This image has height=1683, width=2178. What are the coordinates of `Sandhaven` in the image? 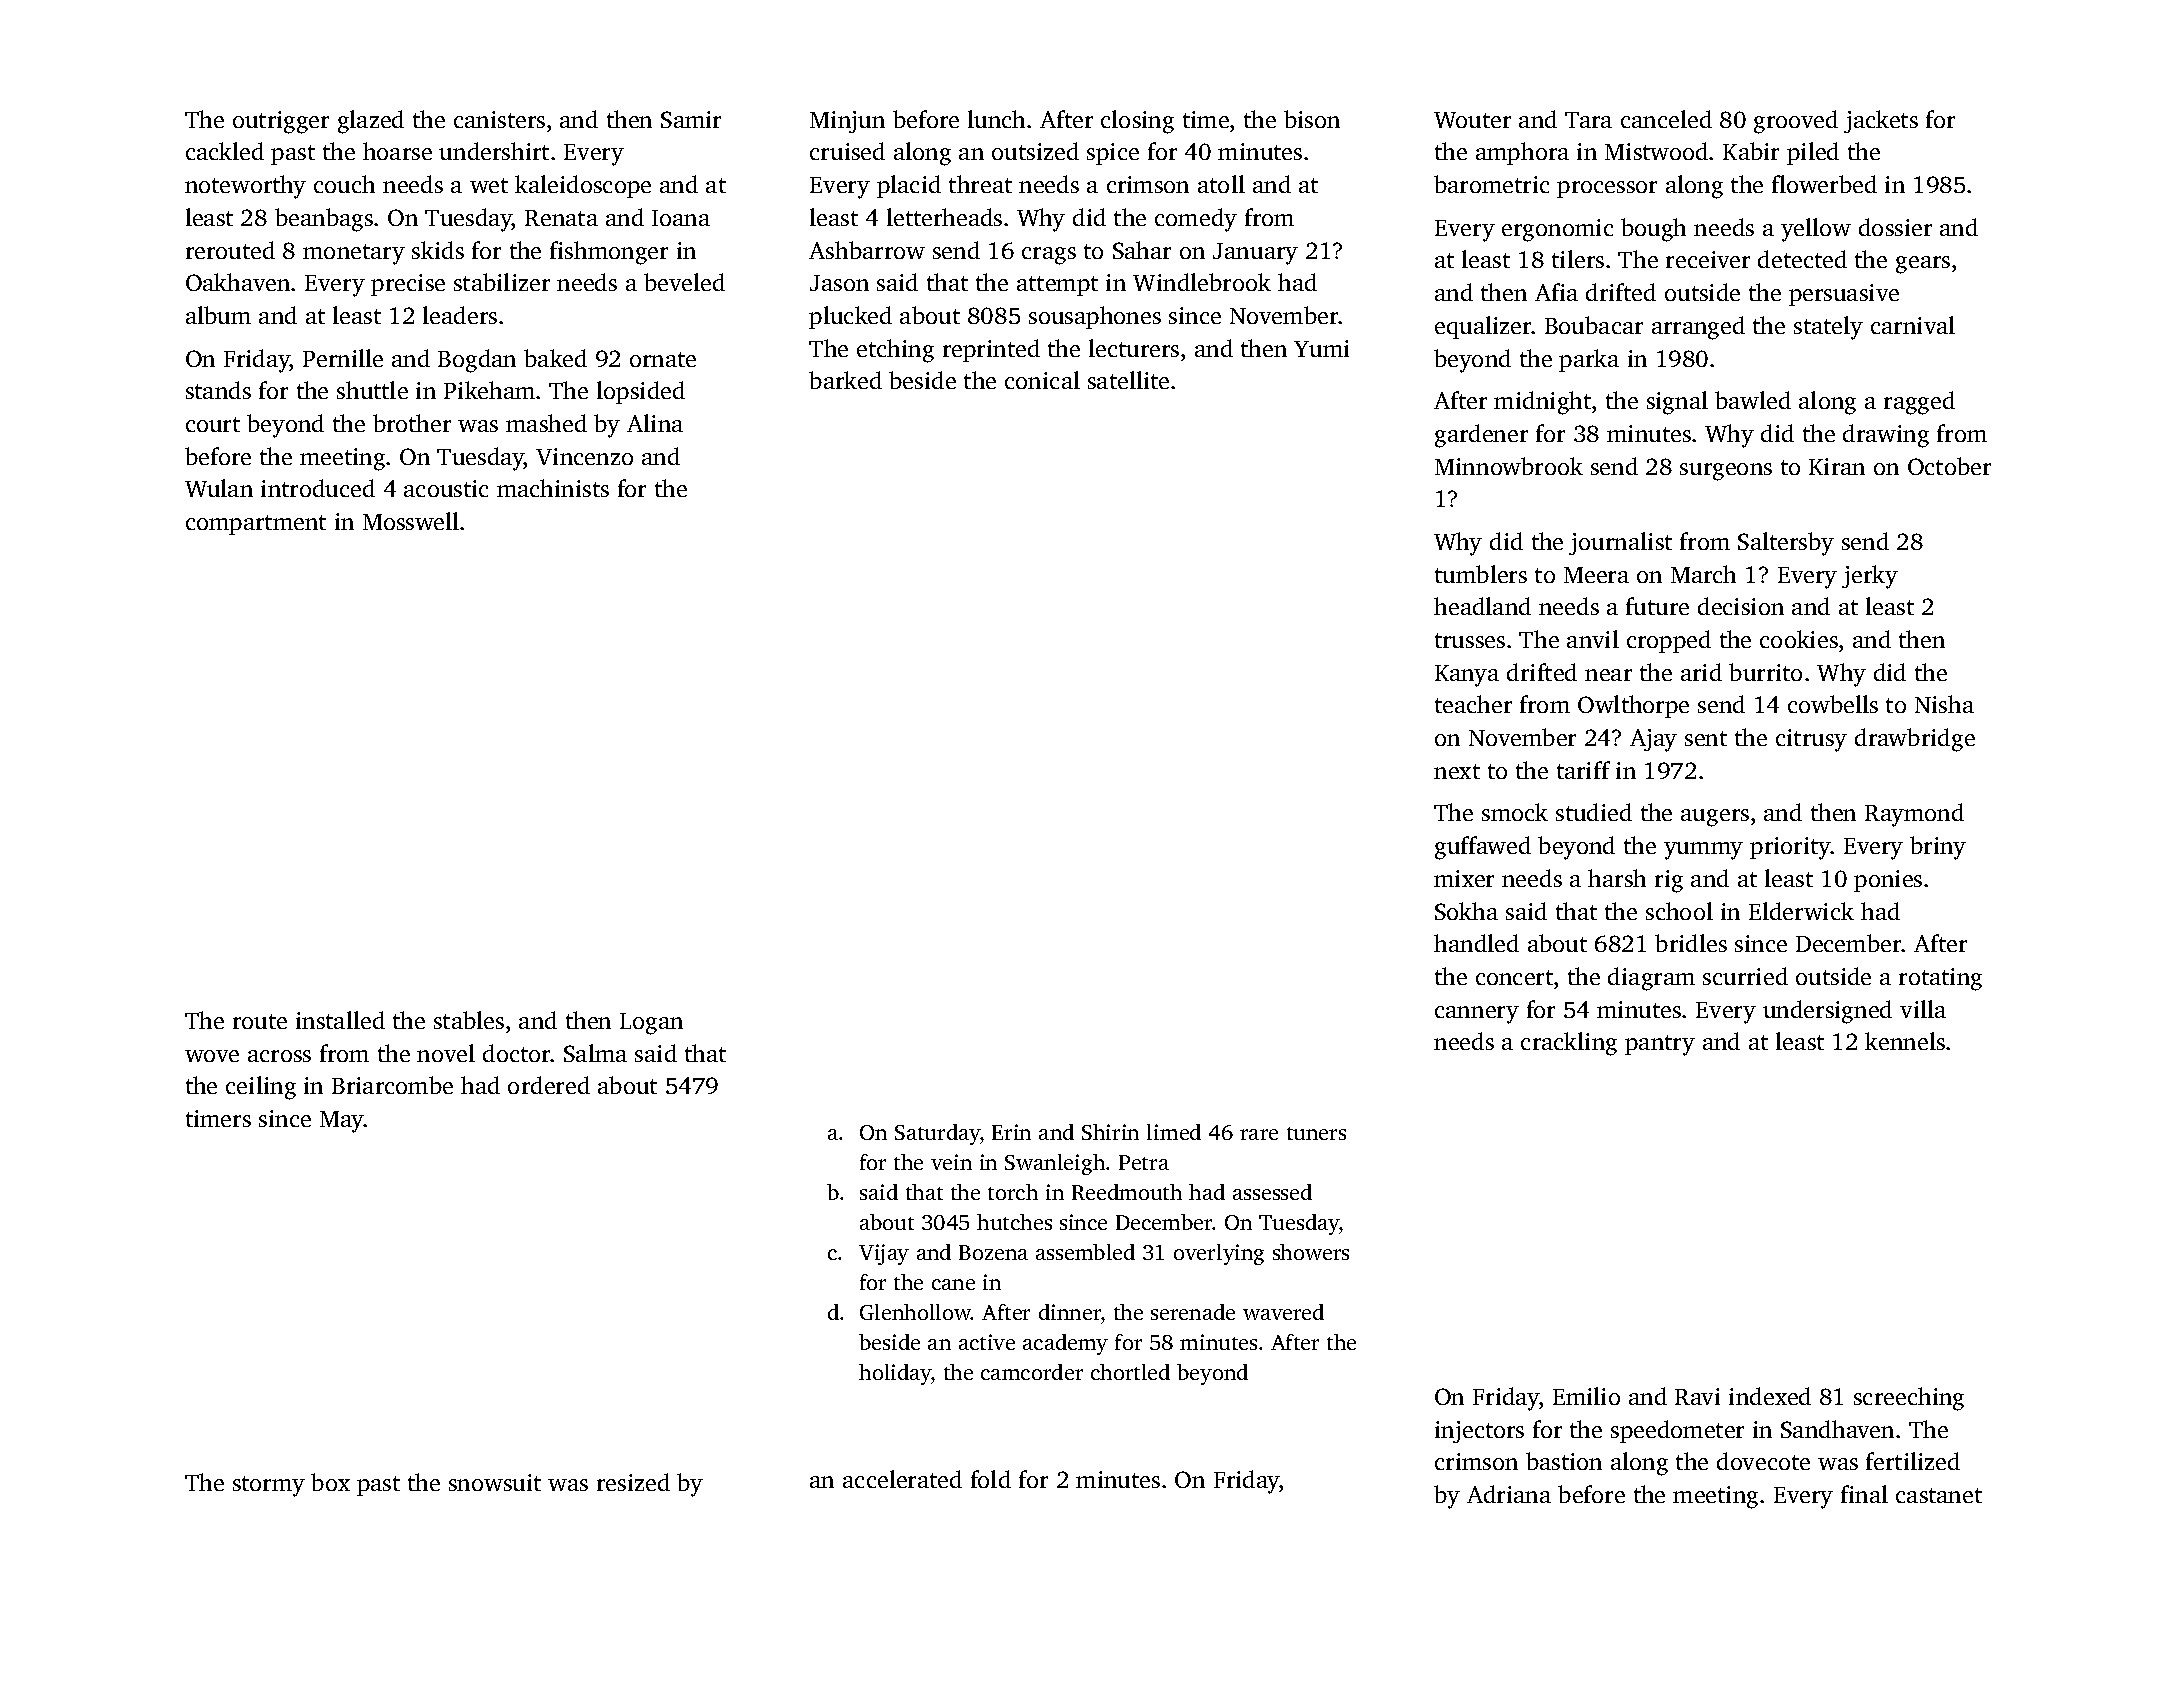 It's located at (1837, 1429).
